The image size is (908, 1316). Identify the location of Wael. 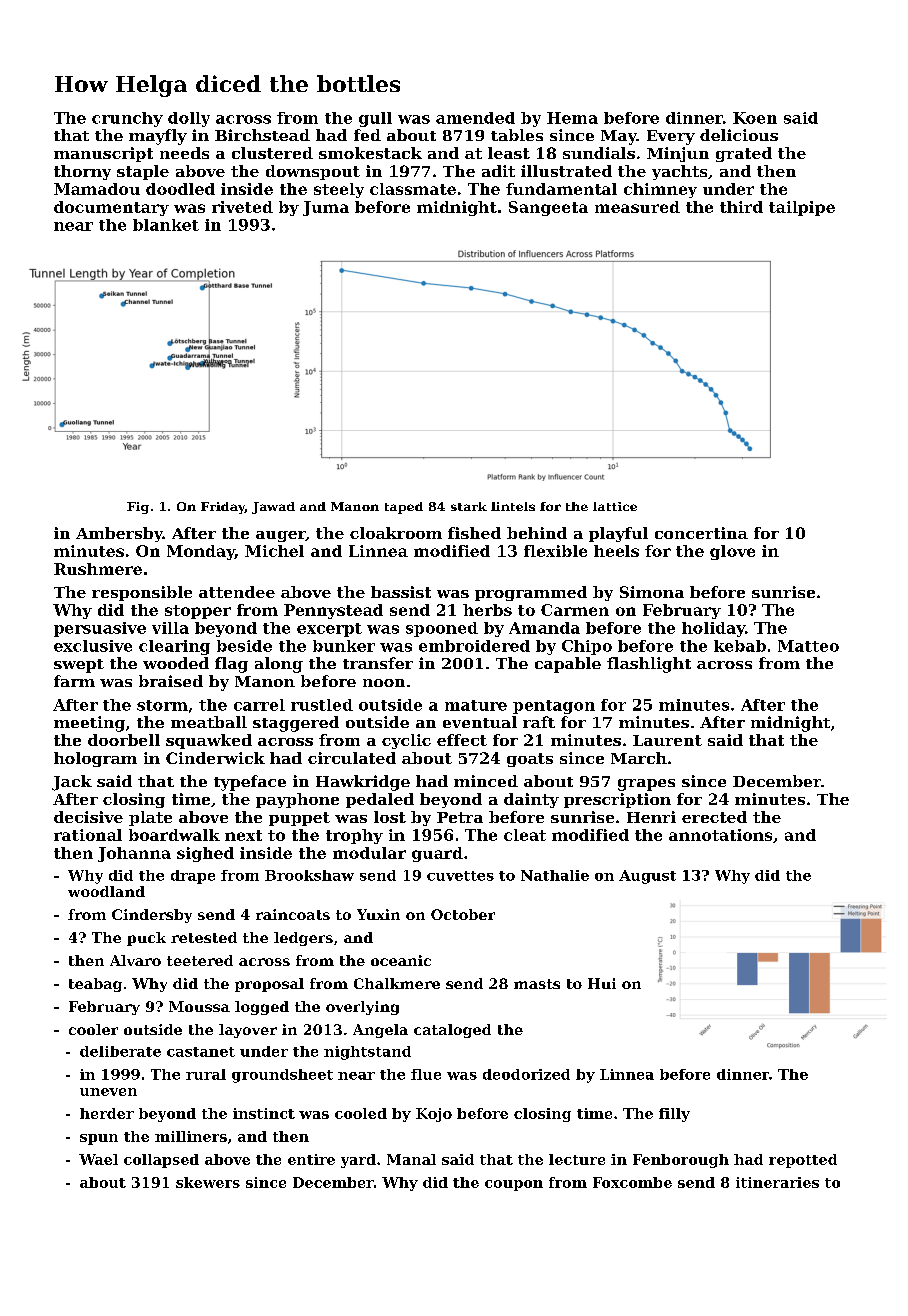
(98, 1159).
